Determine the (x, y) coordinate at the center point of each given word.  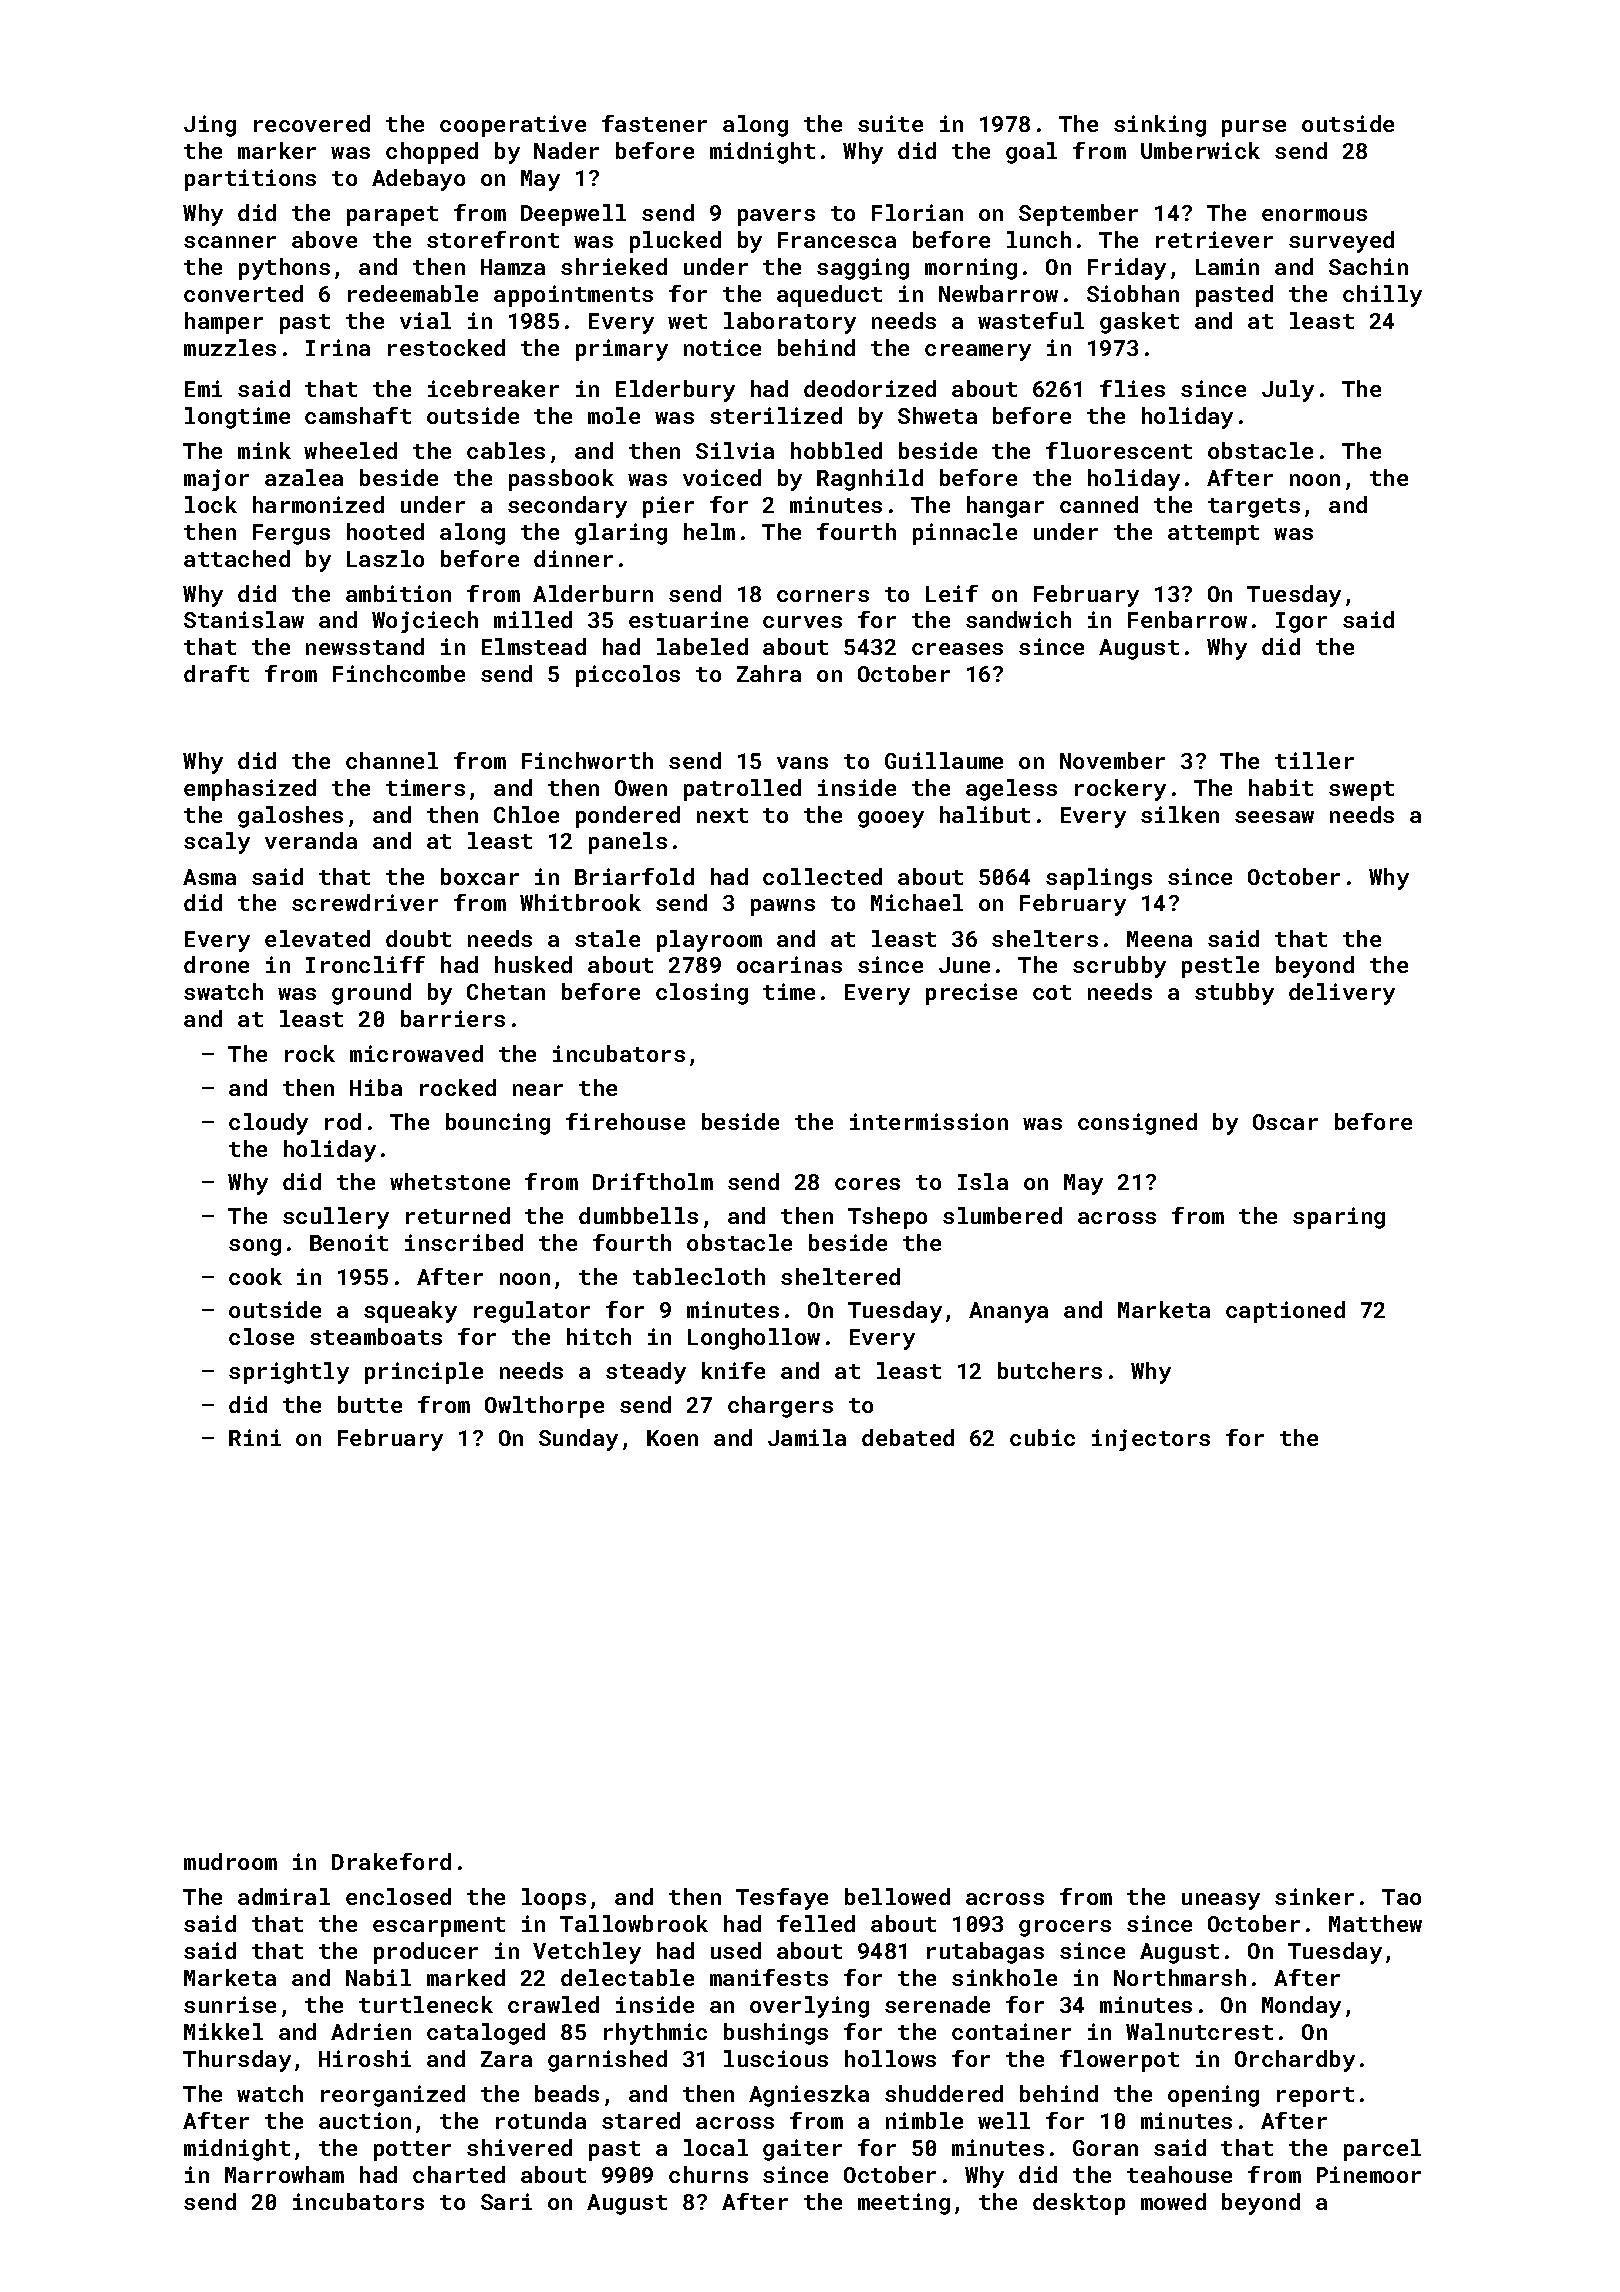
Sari (506, 2201)
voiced (722, 477)
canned (1099, 504)
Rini (255, 1437)
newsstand (365, 646)
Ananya (1008, 1312)
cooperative (513, 126)
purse (1254, 128)
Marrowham (284, 2174)
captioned (1285, 1312)
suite (890, 123)
